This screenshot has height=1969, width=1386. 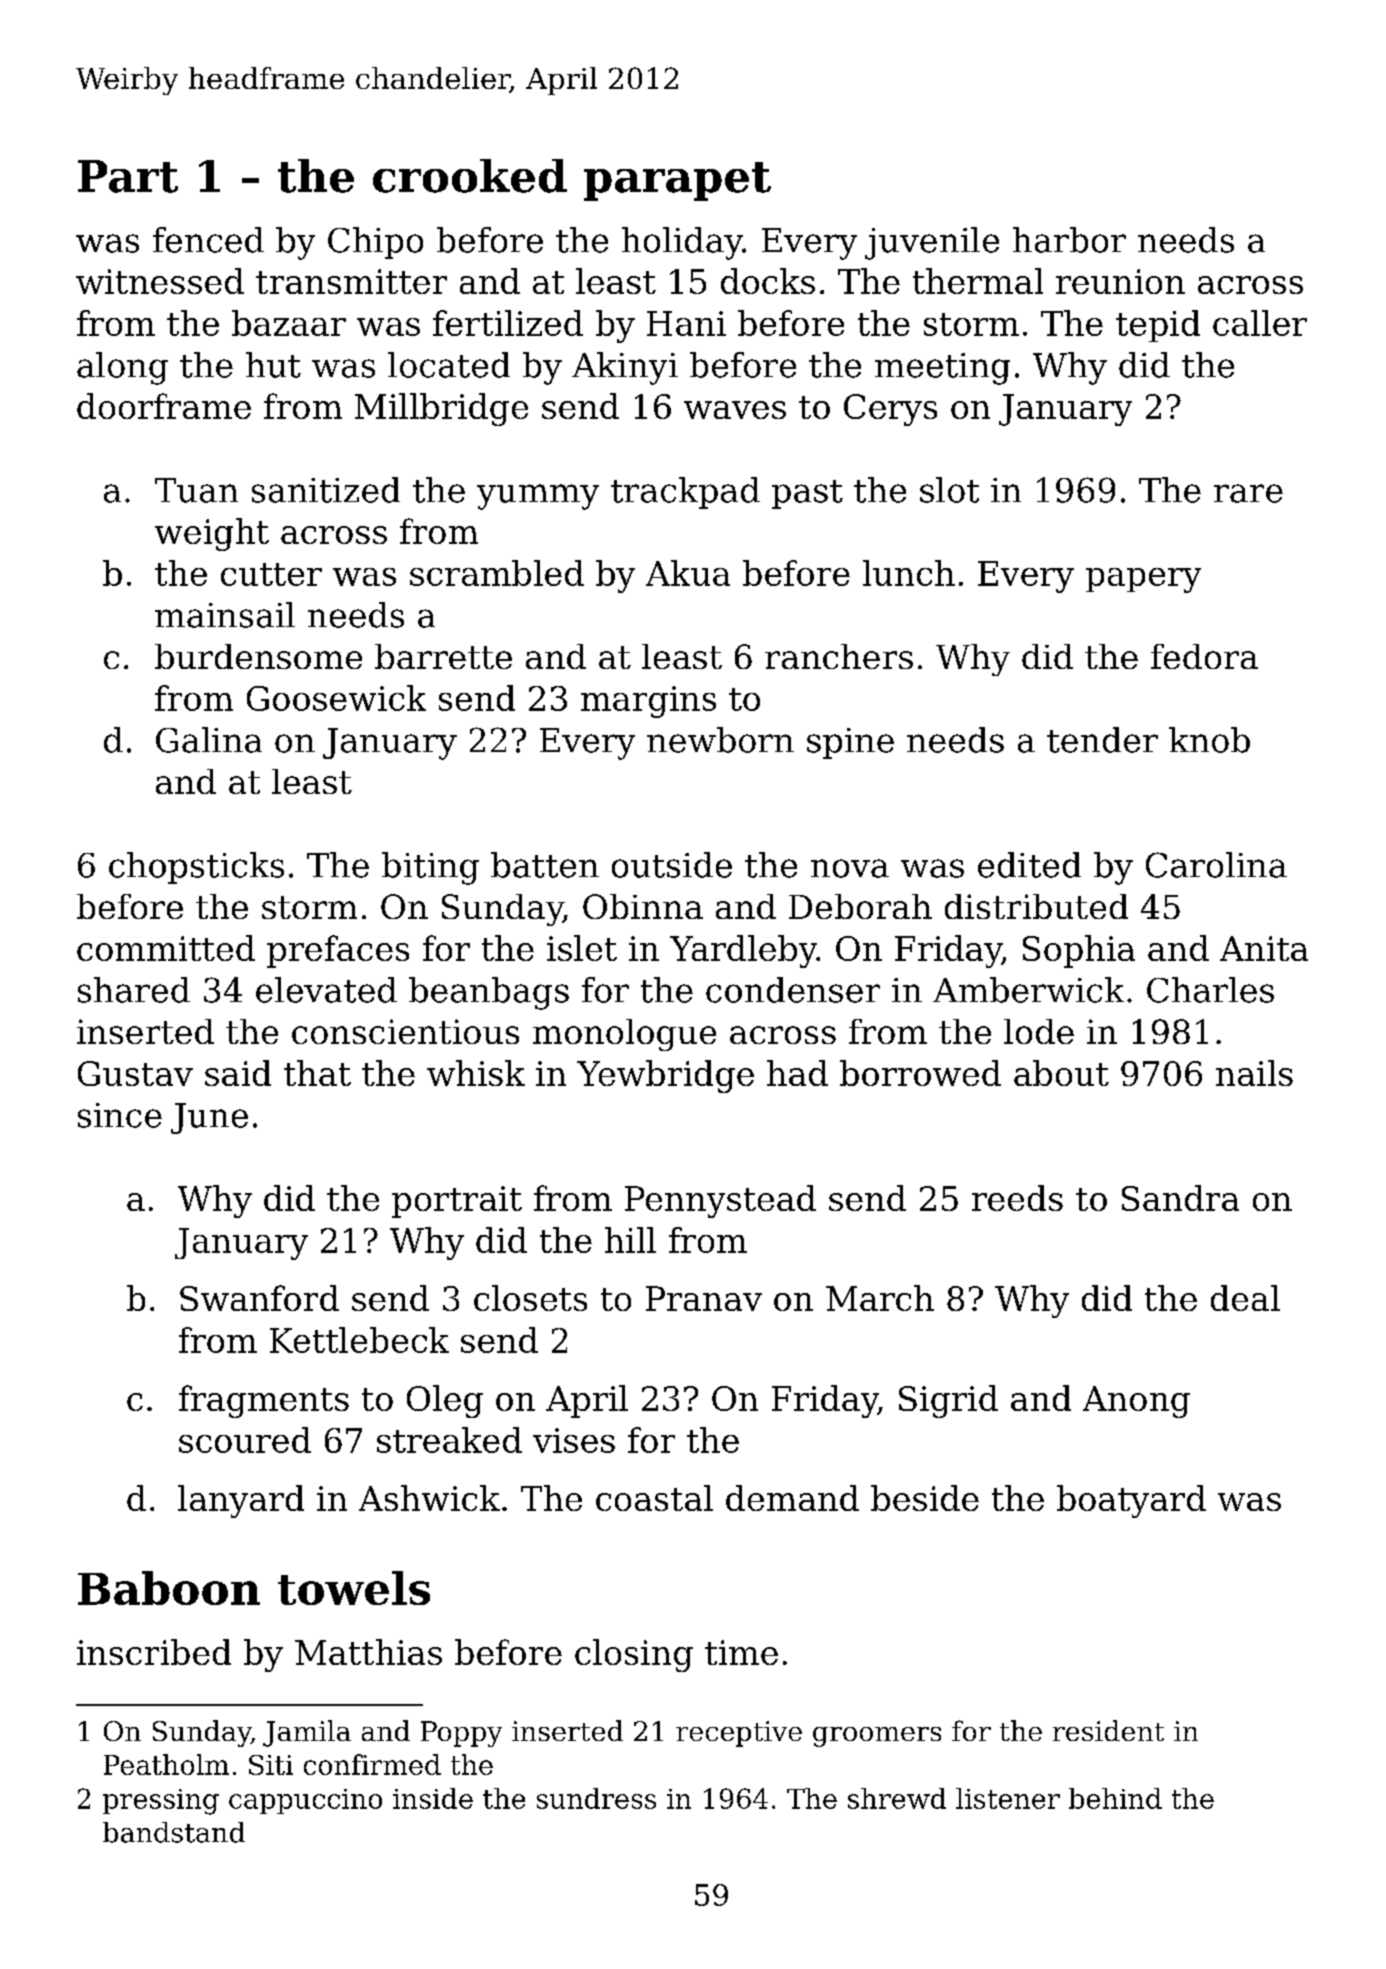 I want to click on rare, so click(x=1248, y=493).
